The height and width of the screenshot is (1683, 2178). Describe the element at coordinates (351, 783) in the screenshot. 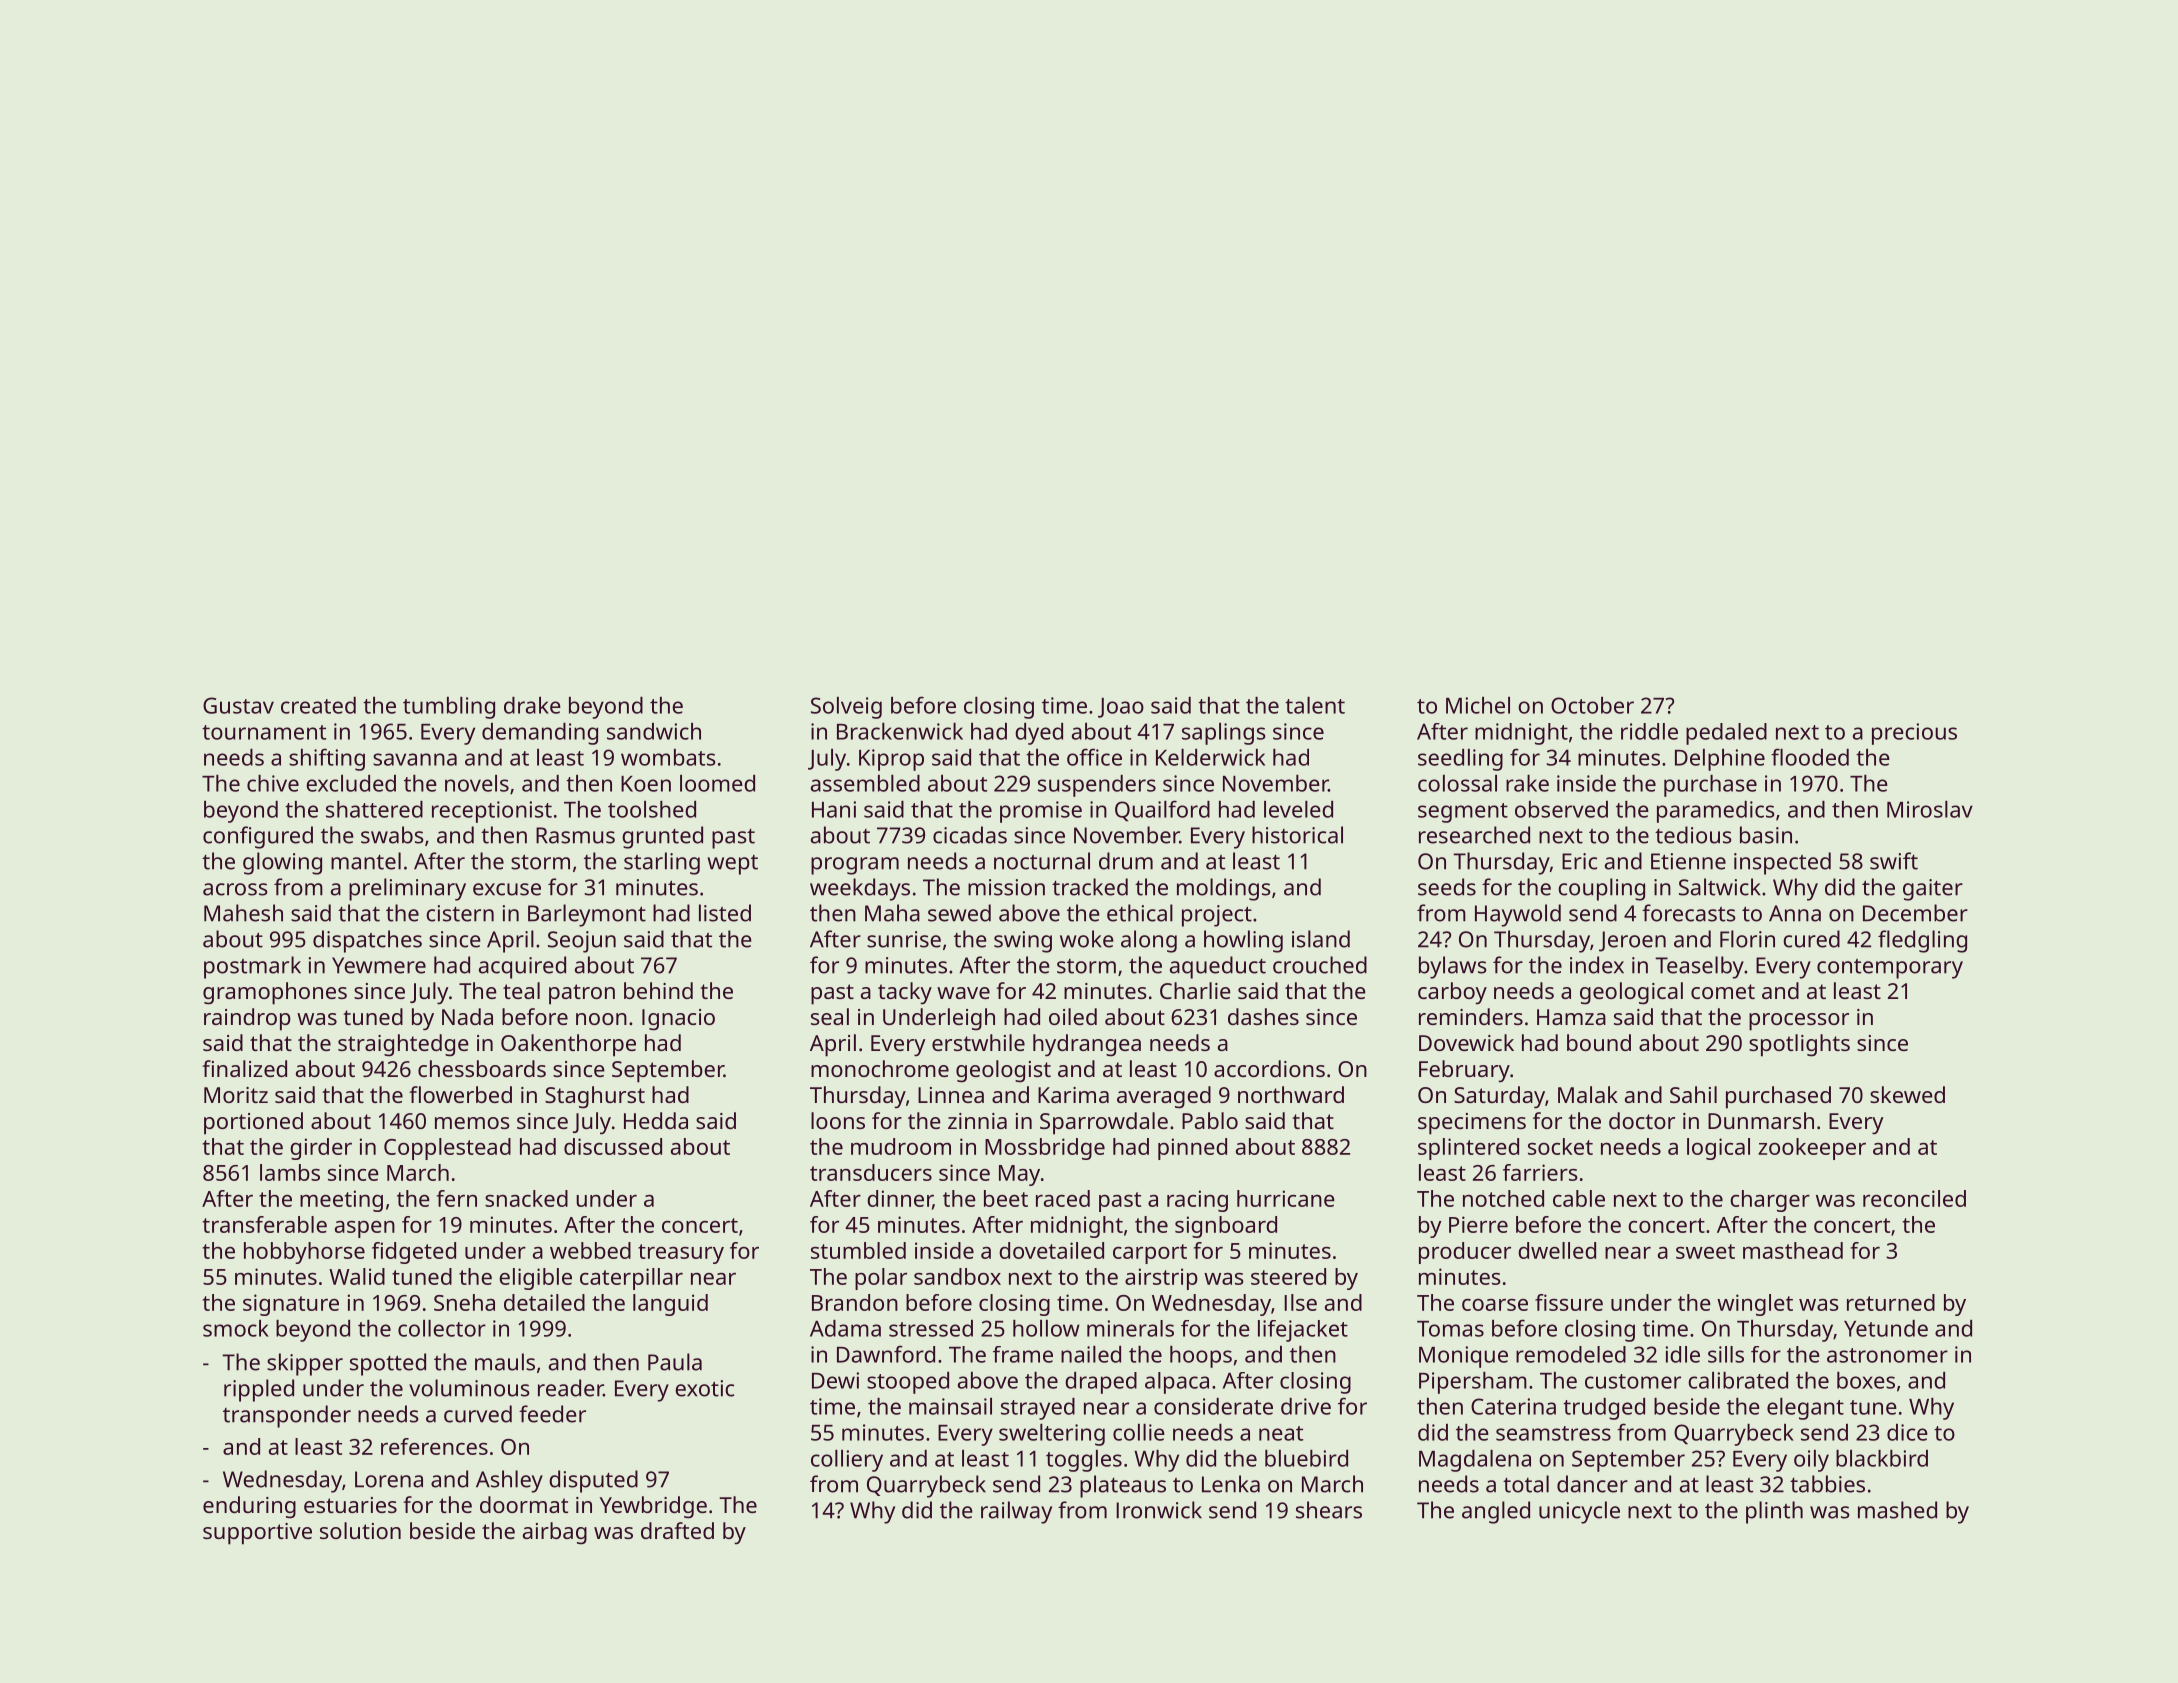

I see `excluded` at that location.
